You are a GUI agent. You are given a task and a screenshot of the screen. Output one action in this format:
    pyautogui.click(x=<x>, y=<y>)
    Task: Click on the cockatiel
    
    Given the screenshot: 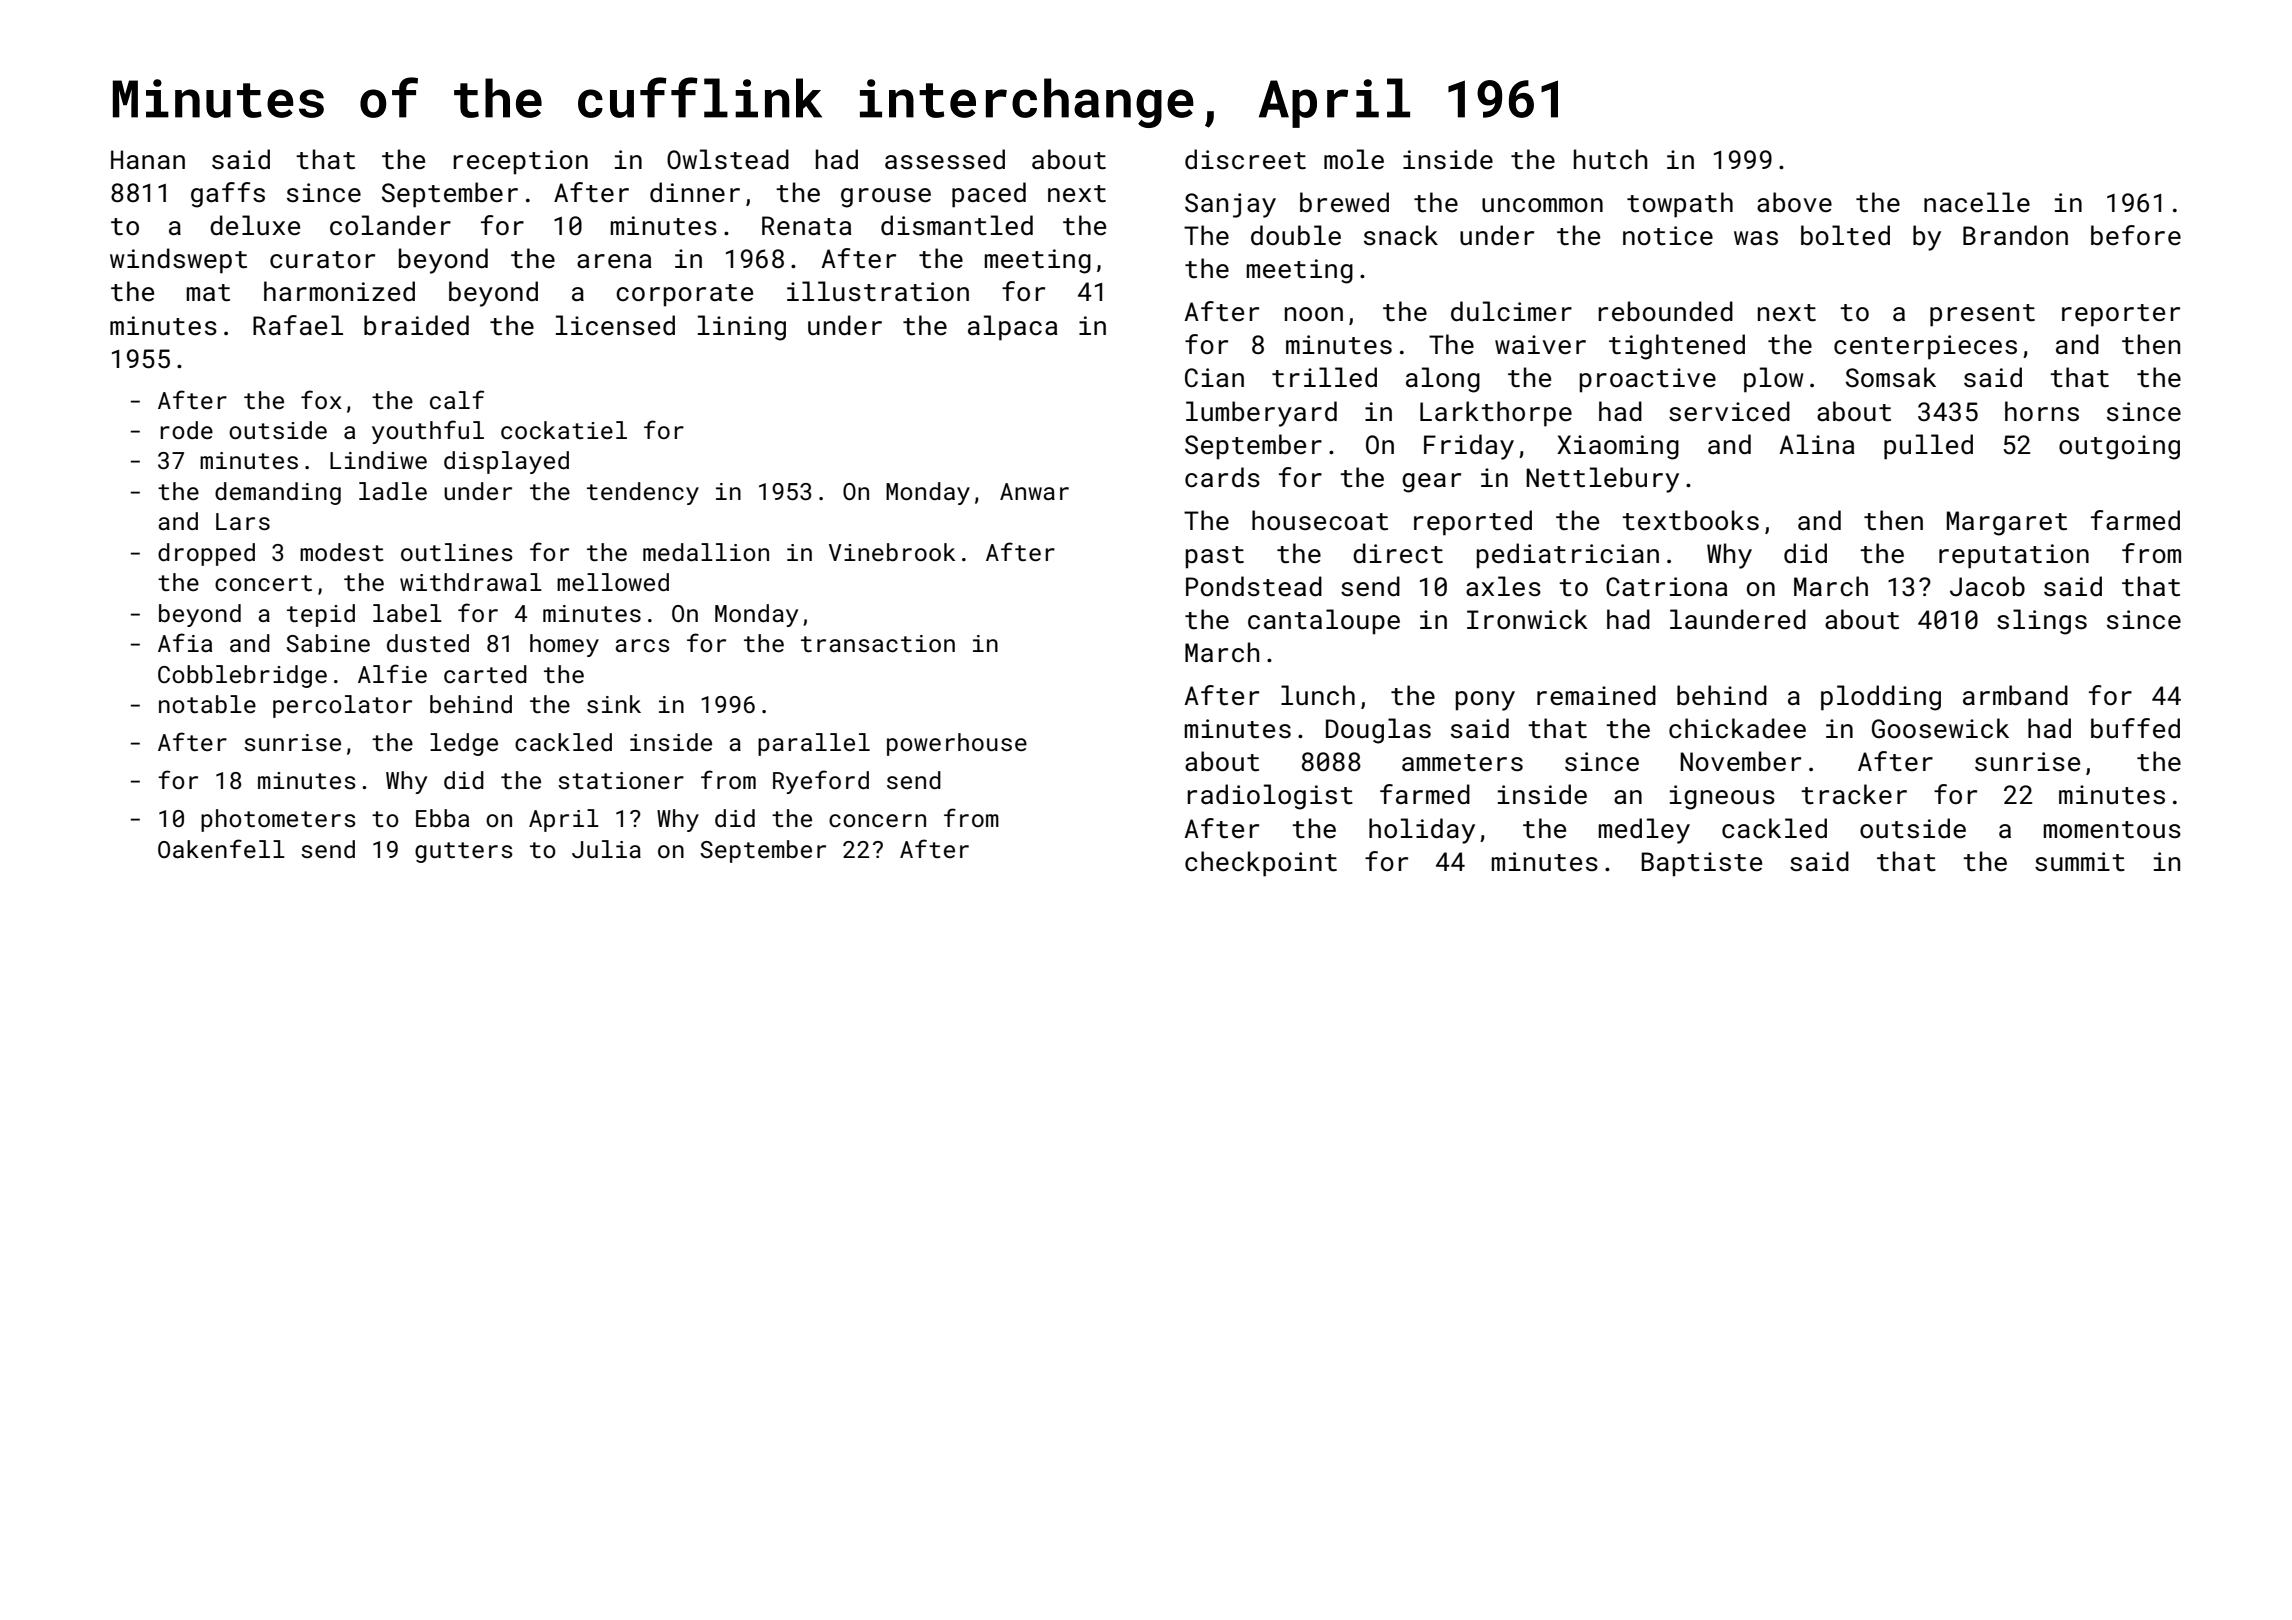 What is the action you would take?
    pyautogui.click(x=564, y=430)
